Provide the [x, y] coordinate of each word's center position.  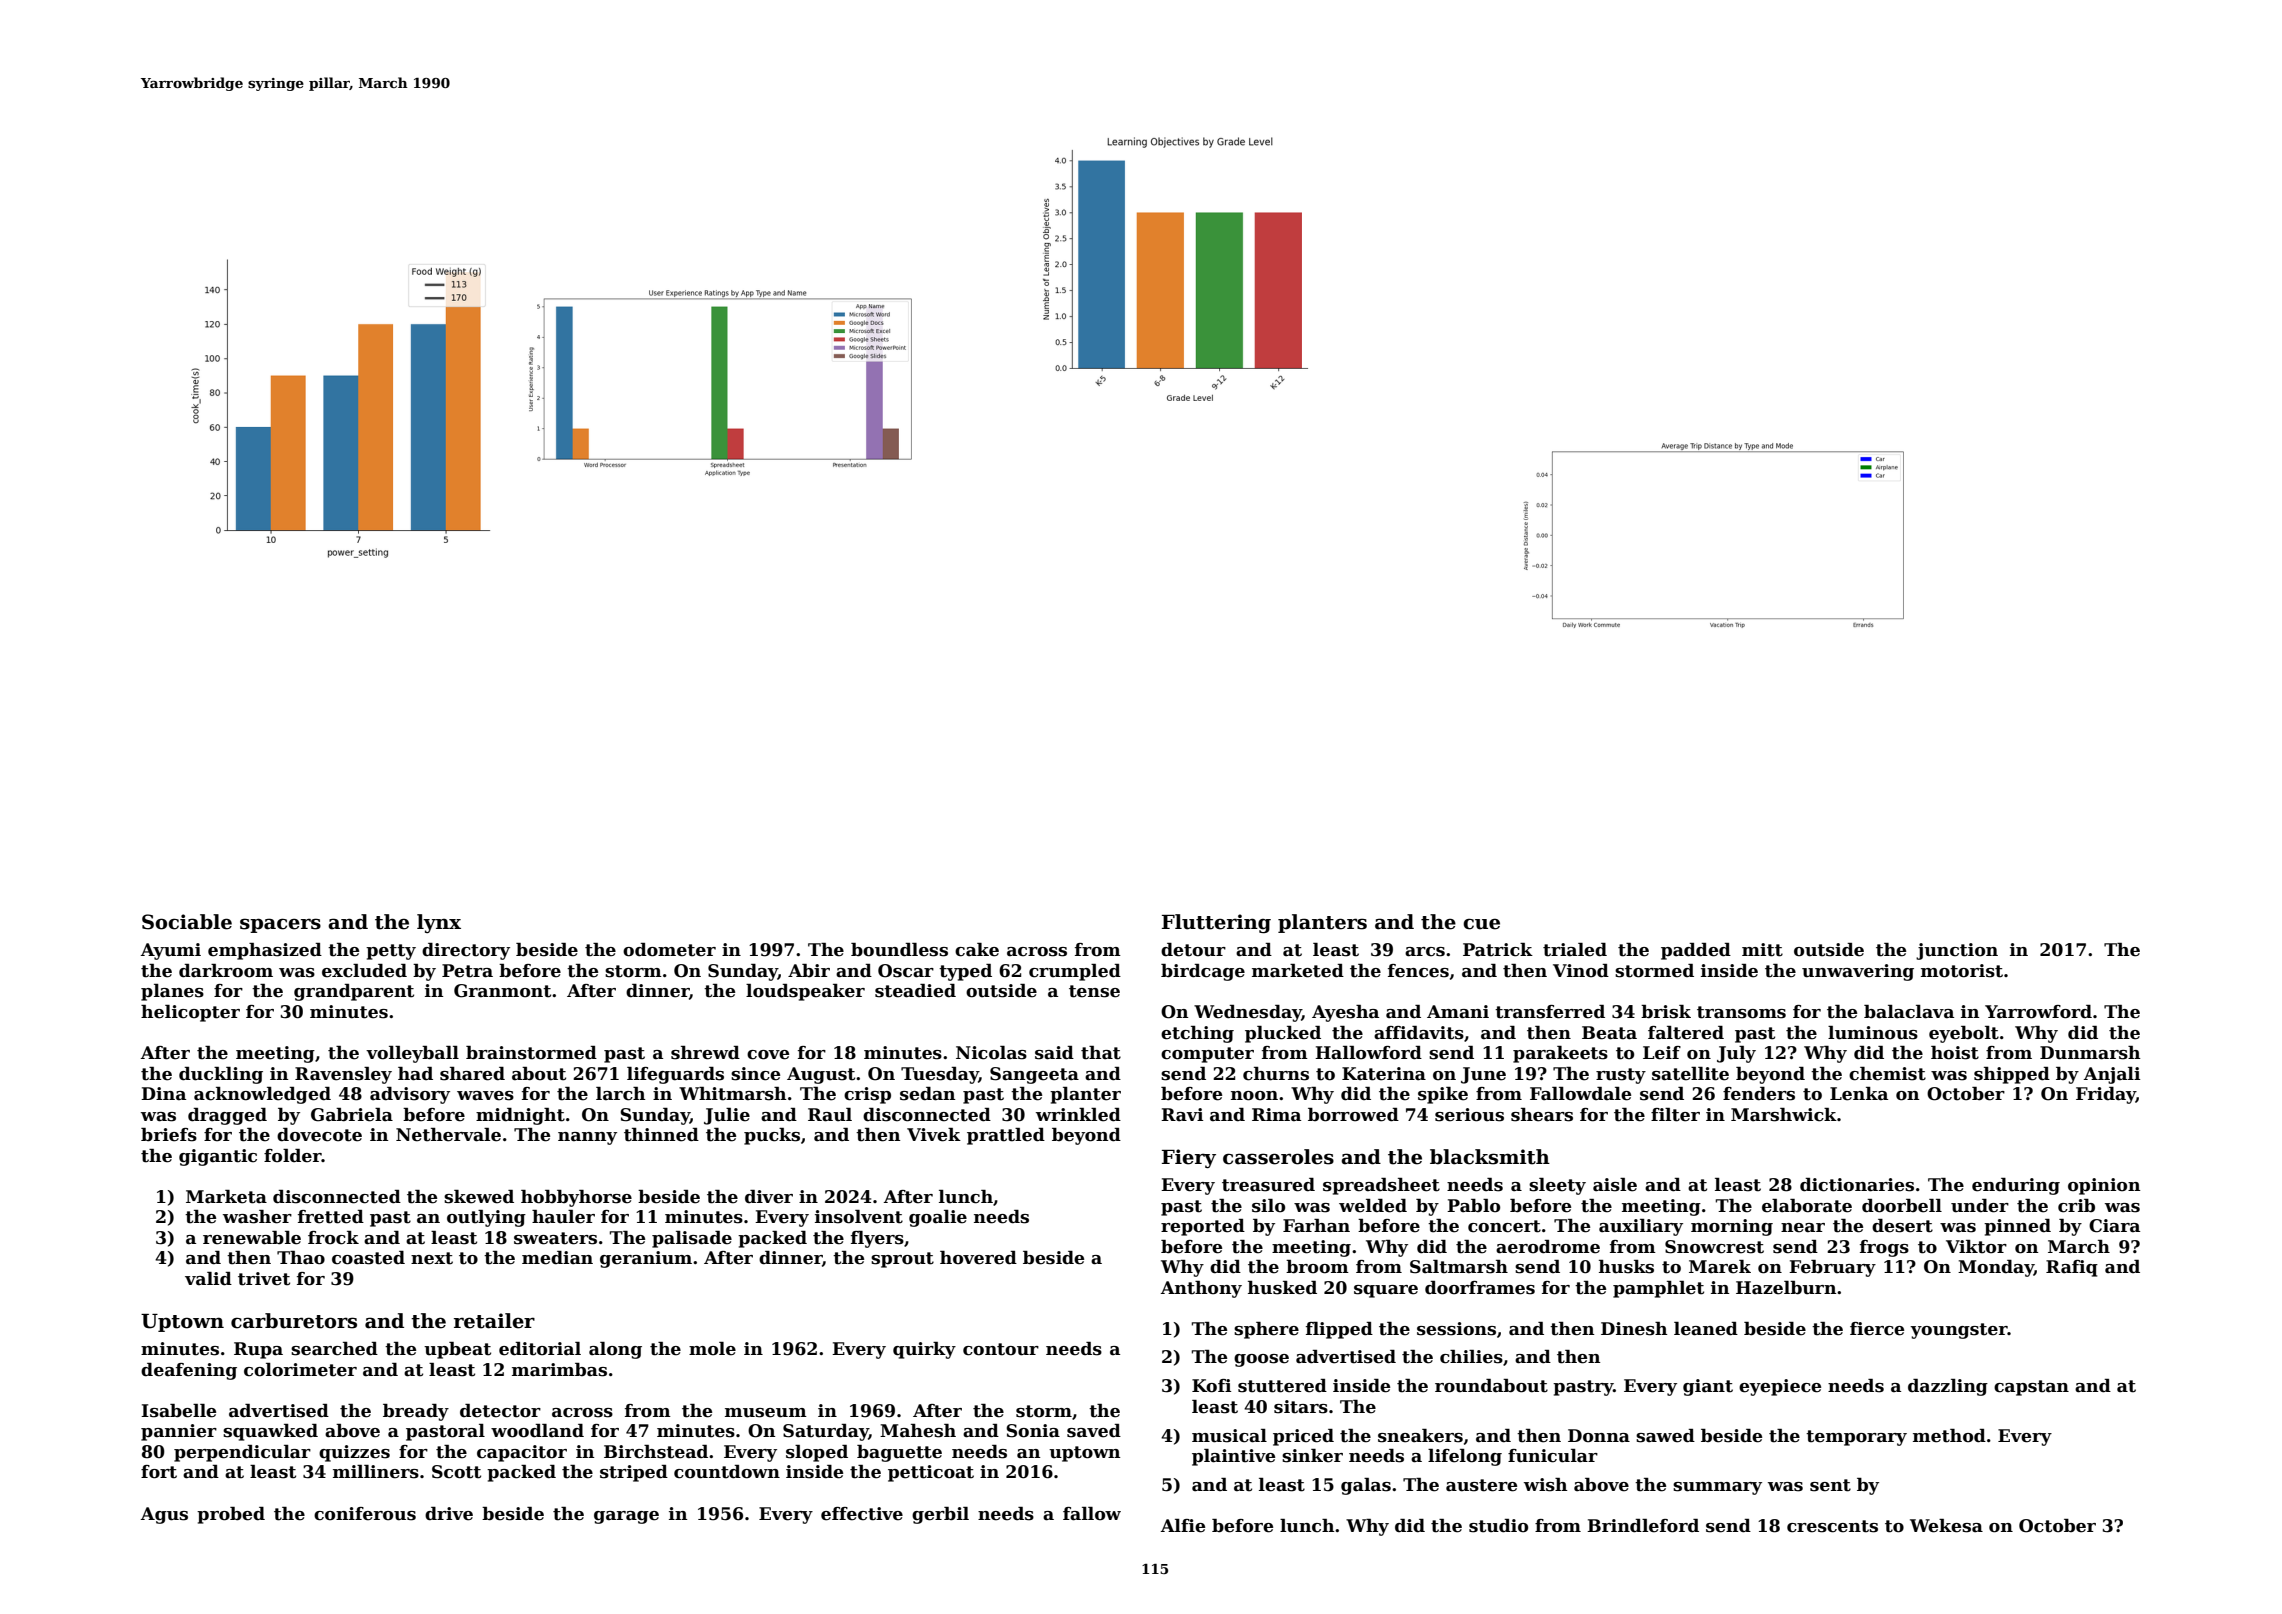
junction [1957, 951]
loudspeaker [805, 992]
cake [977, 950]
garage [626, 1517]
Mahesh [918, 1431]
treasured [1268, 1185]
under [1980, 1206]
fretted [331, 1217]
